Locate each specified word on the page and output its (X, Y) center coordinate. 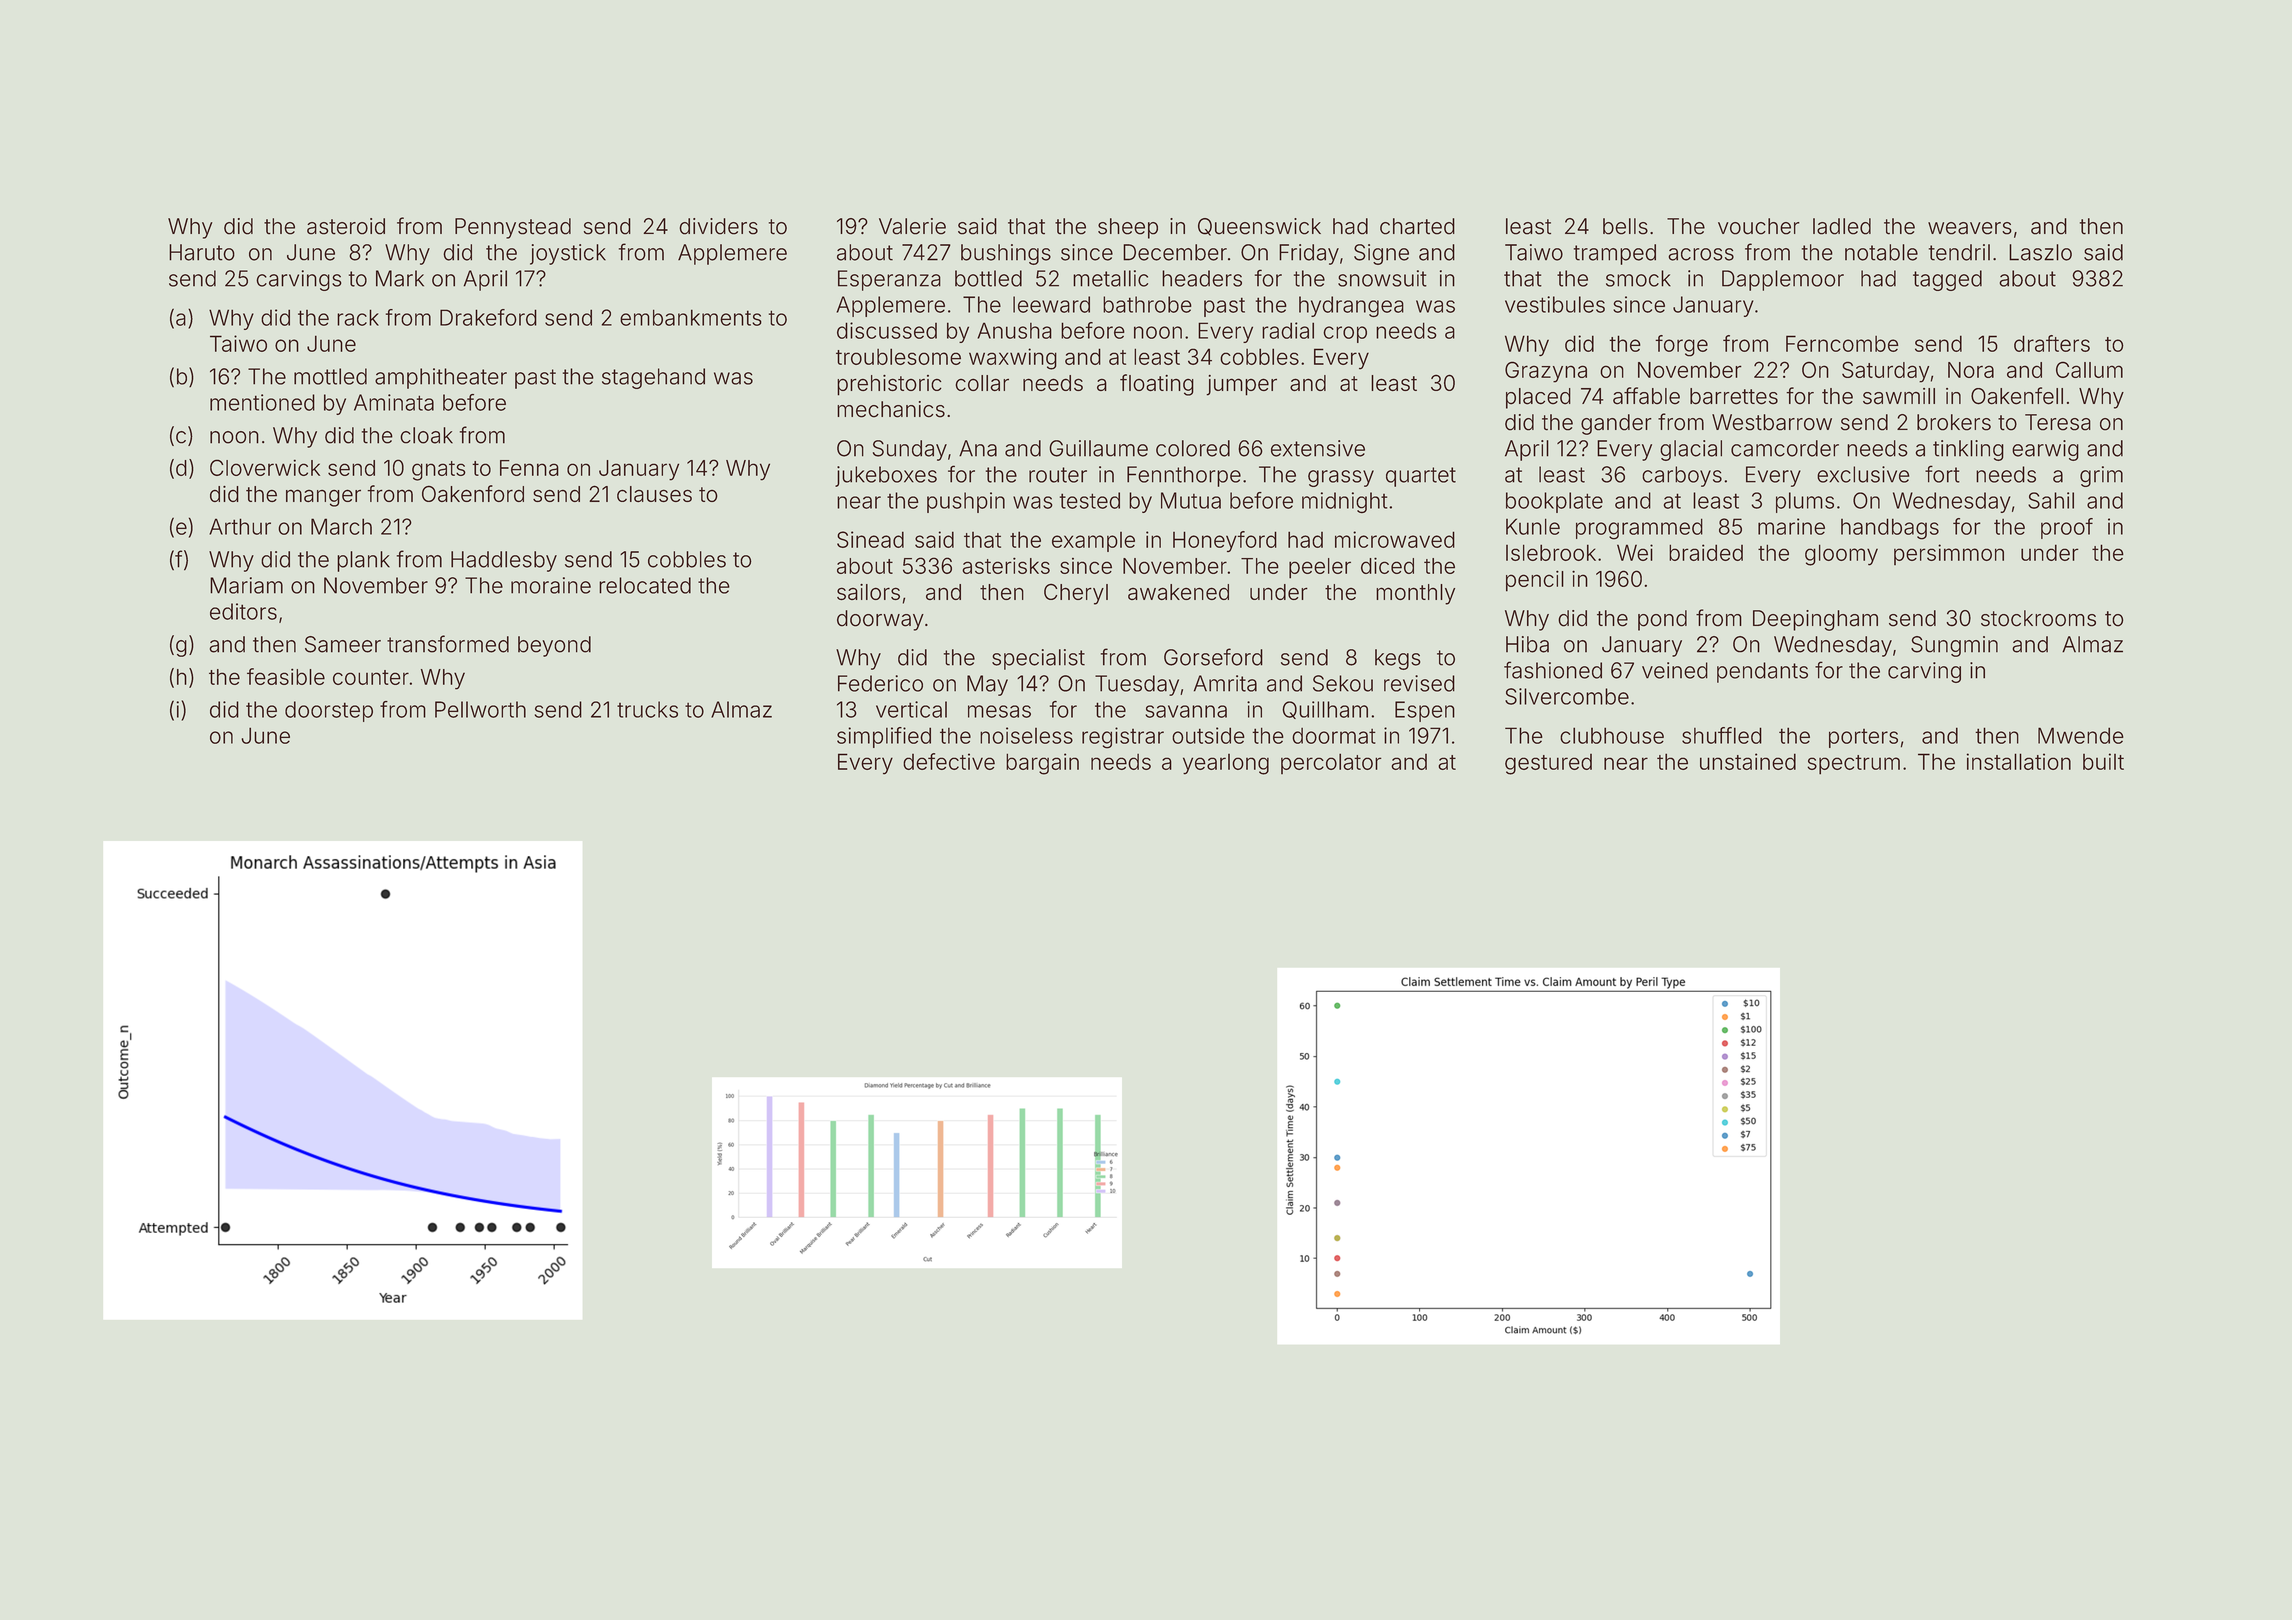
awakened (1178, 592)
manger (323, 498)
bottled (988, 278)
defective (949, 761)
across (1701, 254)
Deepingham (1815, 620)
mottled (330, 376)
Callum (2089, 369)
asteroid (346, 226)
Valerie (912, 226)
